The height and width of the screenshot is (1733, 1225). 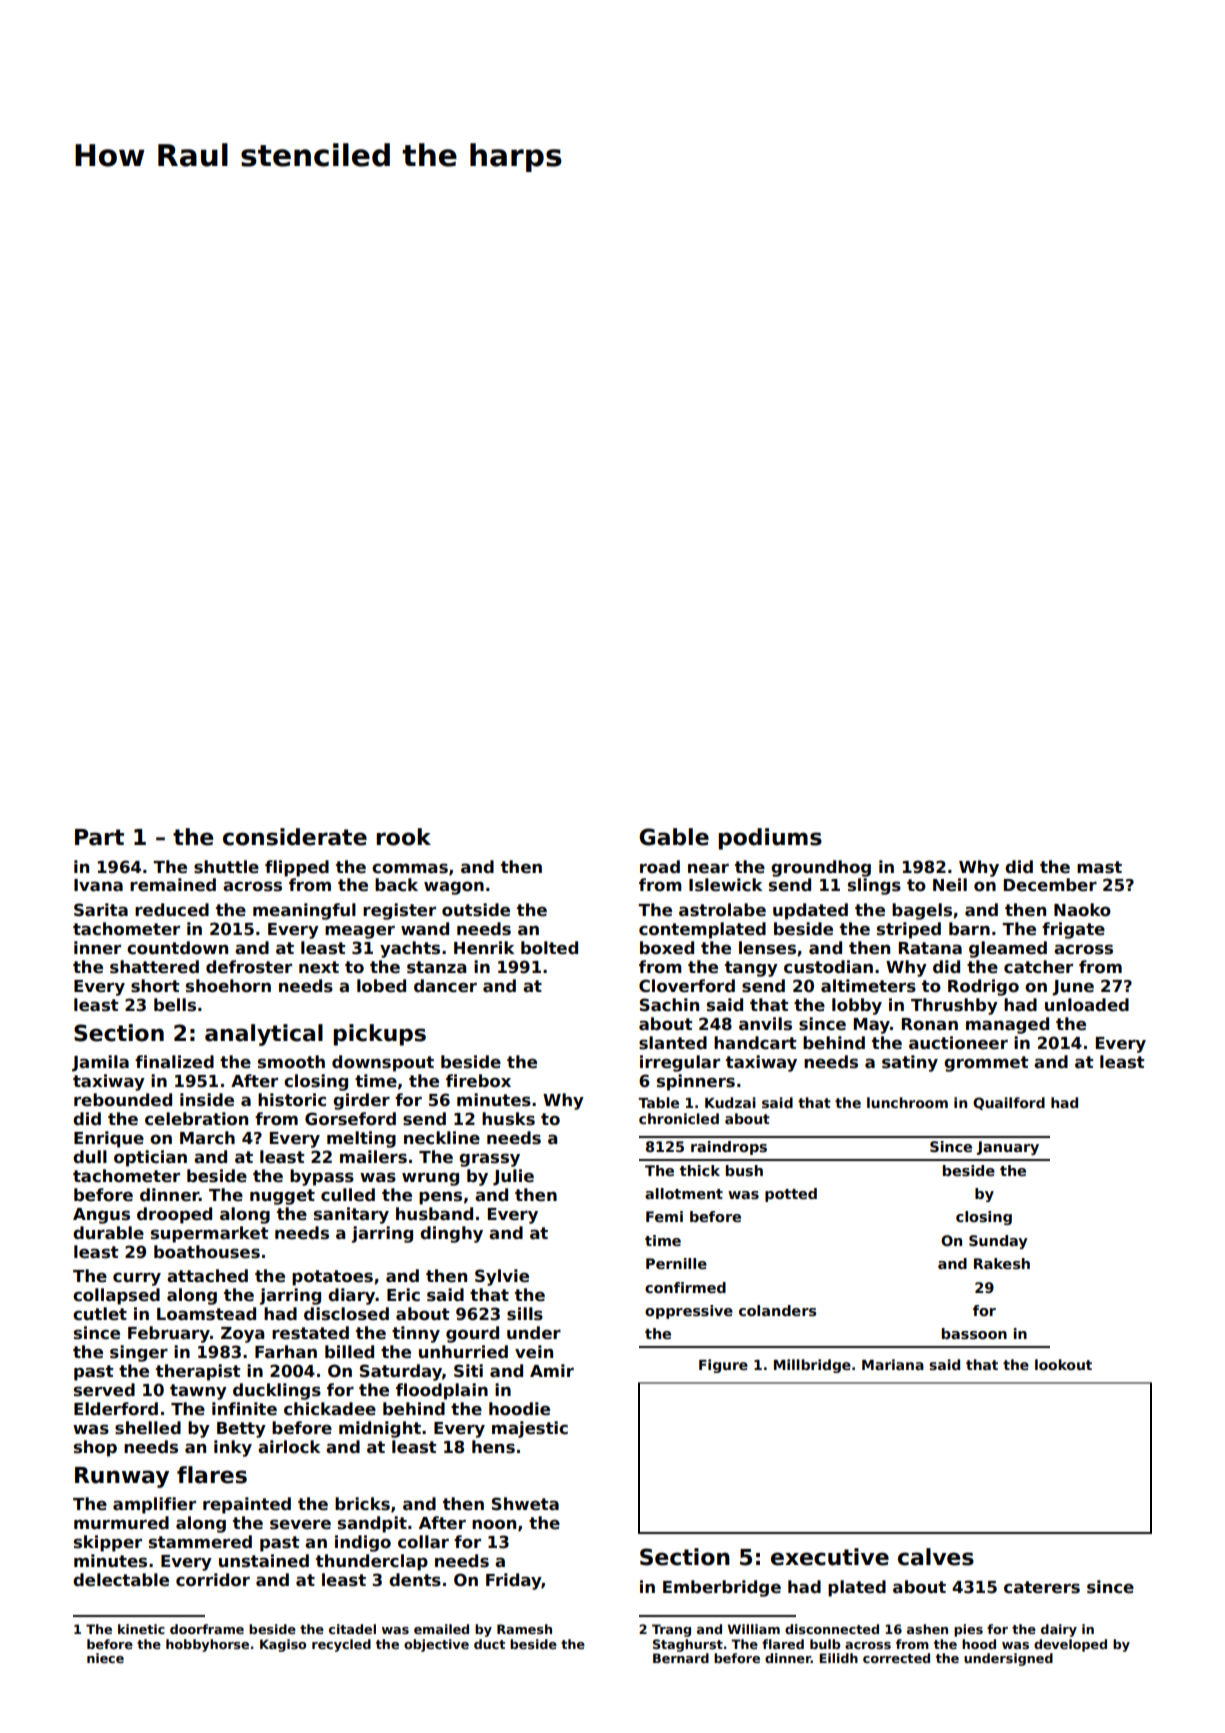 I want to click on niece, so click(x=105, y=1658).
